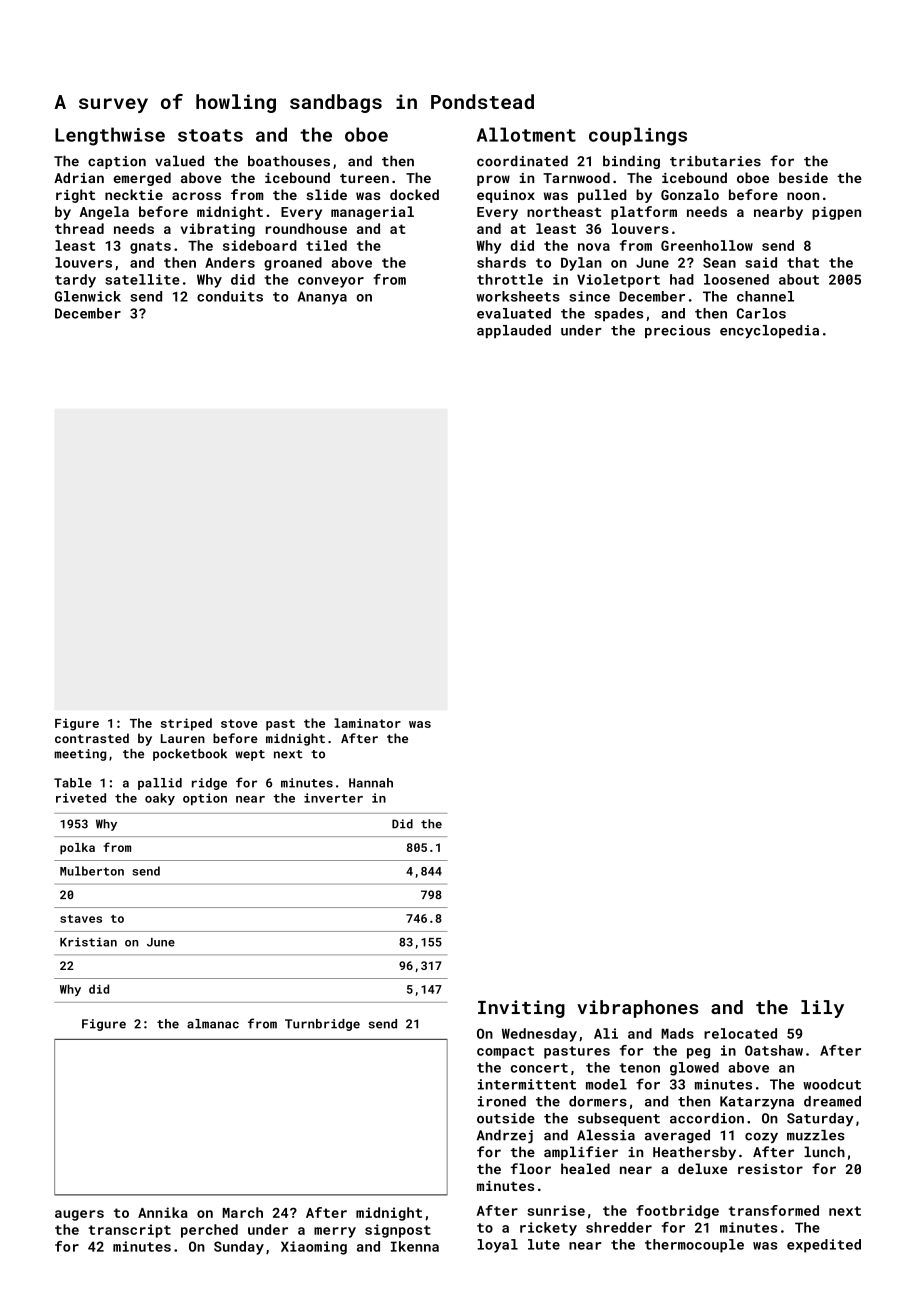  What do you see at coordinates (80, 755) in the screenshot?
I see `meeting` at bounding box center [80, 755].
